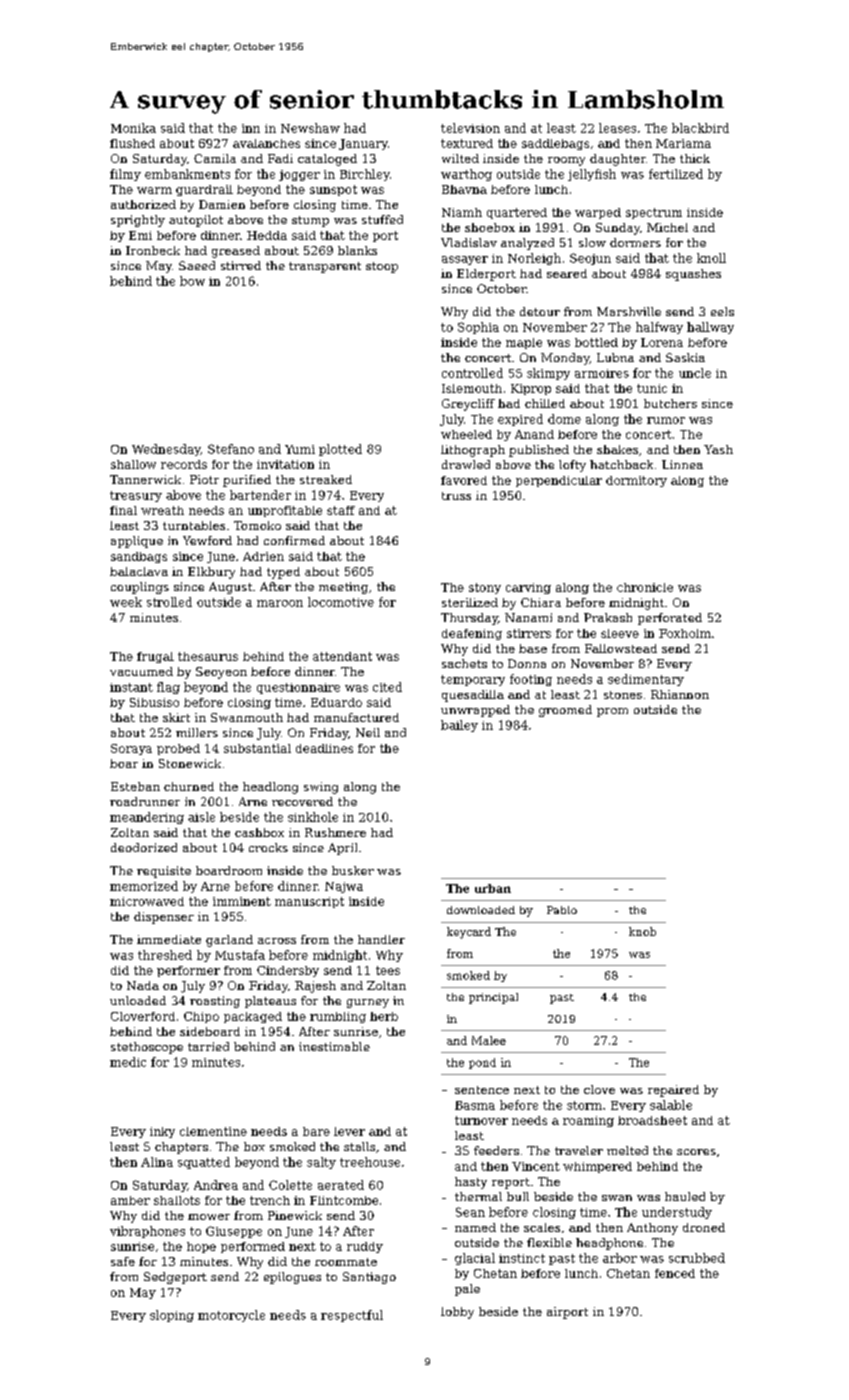 This screenshot has width=849, height=1400. Describe the element at coordinates (133, 128) in the screenshot. I see `Monika` at that location.
